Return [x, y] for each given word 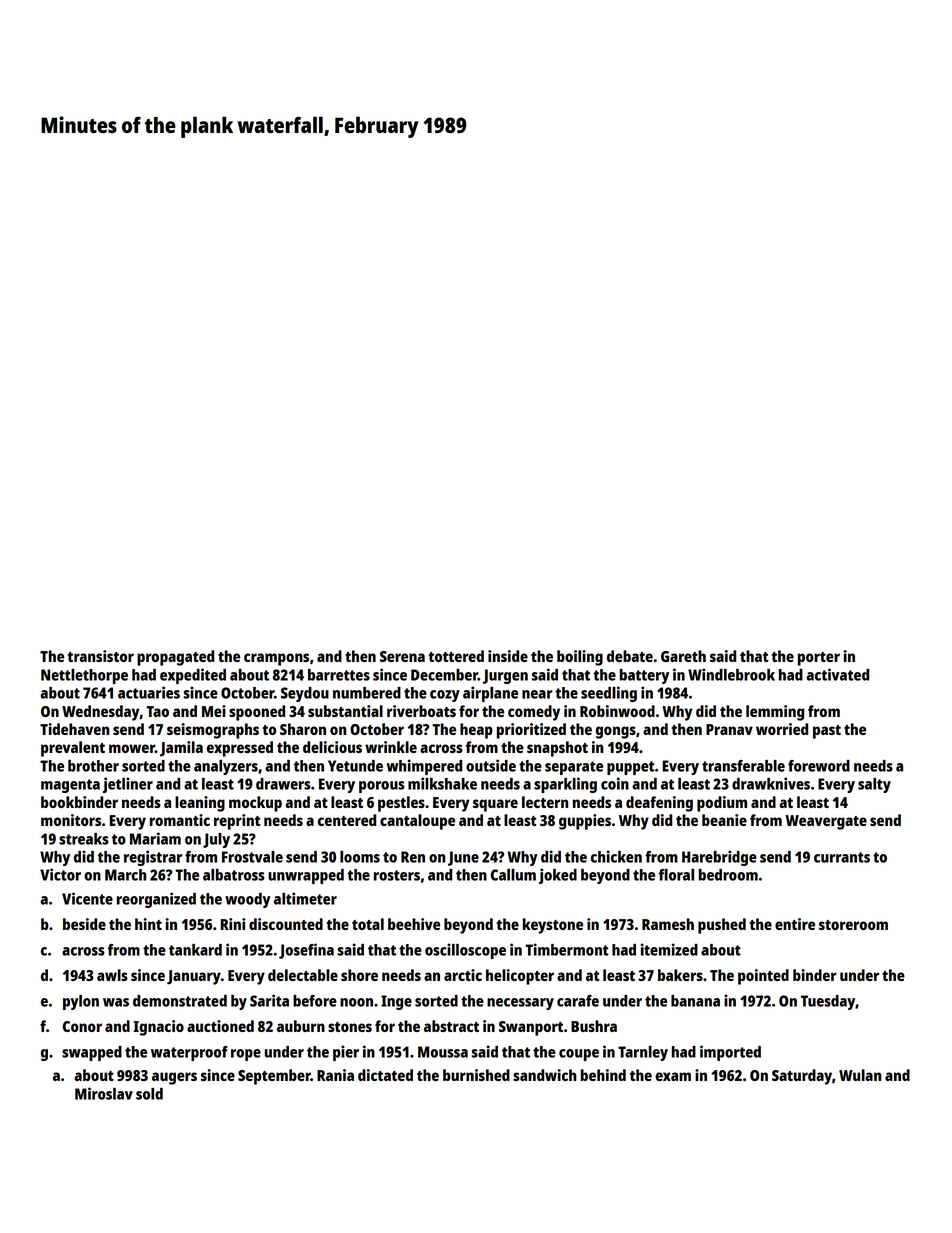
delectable [303, 975]
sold [149, 1094]
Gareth [683, 656]
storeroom [853, 925]
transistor [100, 656]
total [368, 924]
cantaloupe [417, 822]
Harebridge [719, 858]
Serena [402, 656]
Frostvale [252, 857]
